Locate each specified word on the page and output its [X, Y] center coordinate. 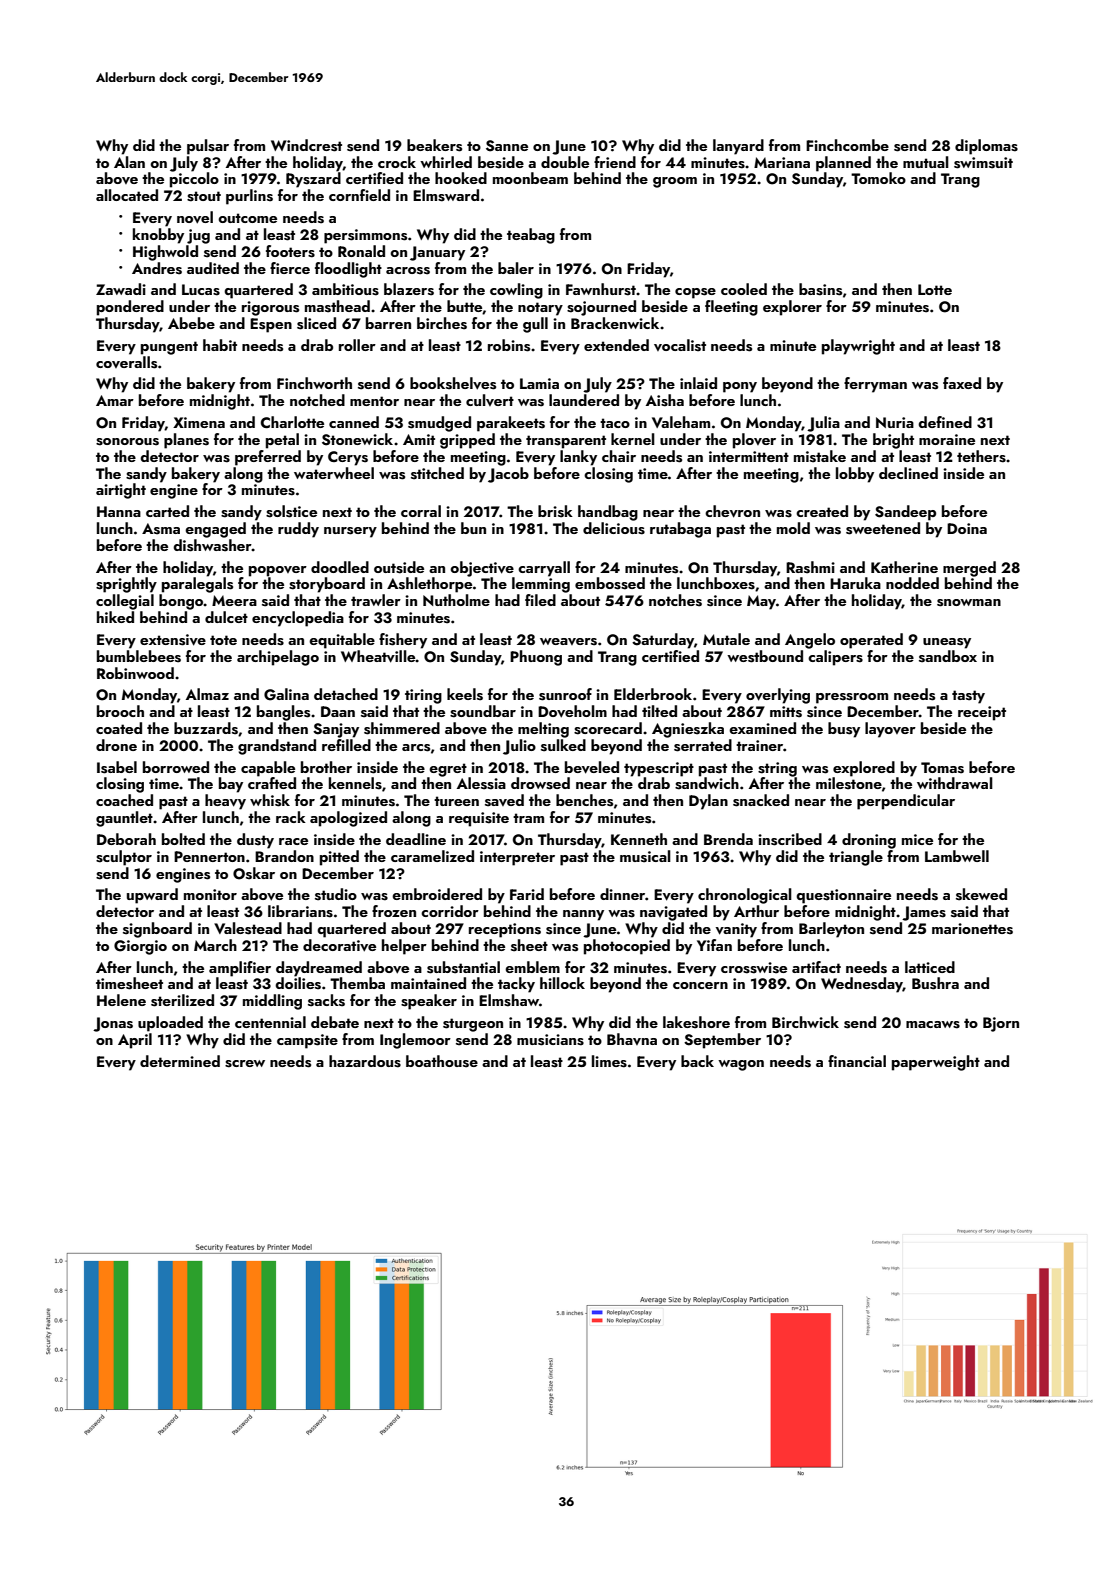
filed [540, 600]
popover [278, 571]
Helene [121, 1000]
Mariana [782, 162]
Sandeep [905, 513]
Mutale [726, 639]
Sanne [507, 146]
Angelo [810, 641]
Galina [286, 694]
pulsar [208, 147]
